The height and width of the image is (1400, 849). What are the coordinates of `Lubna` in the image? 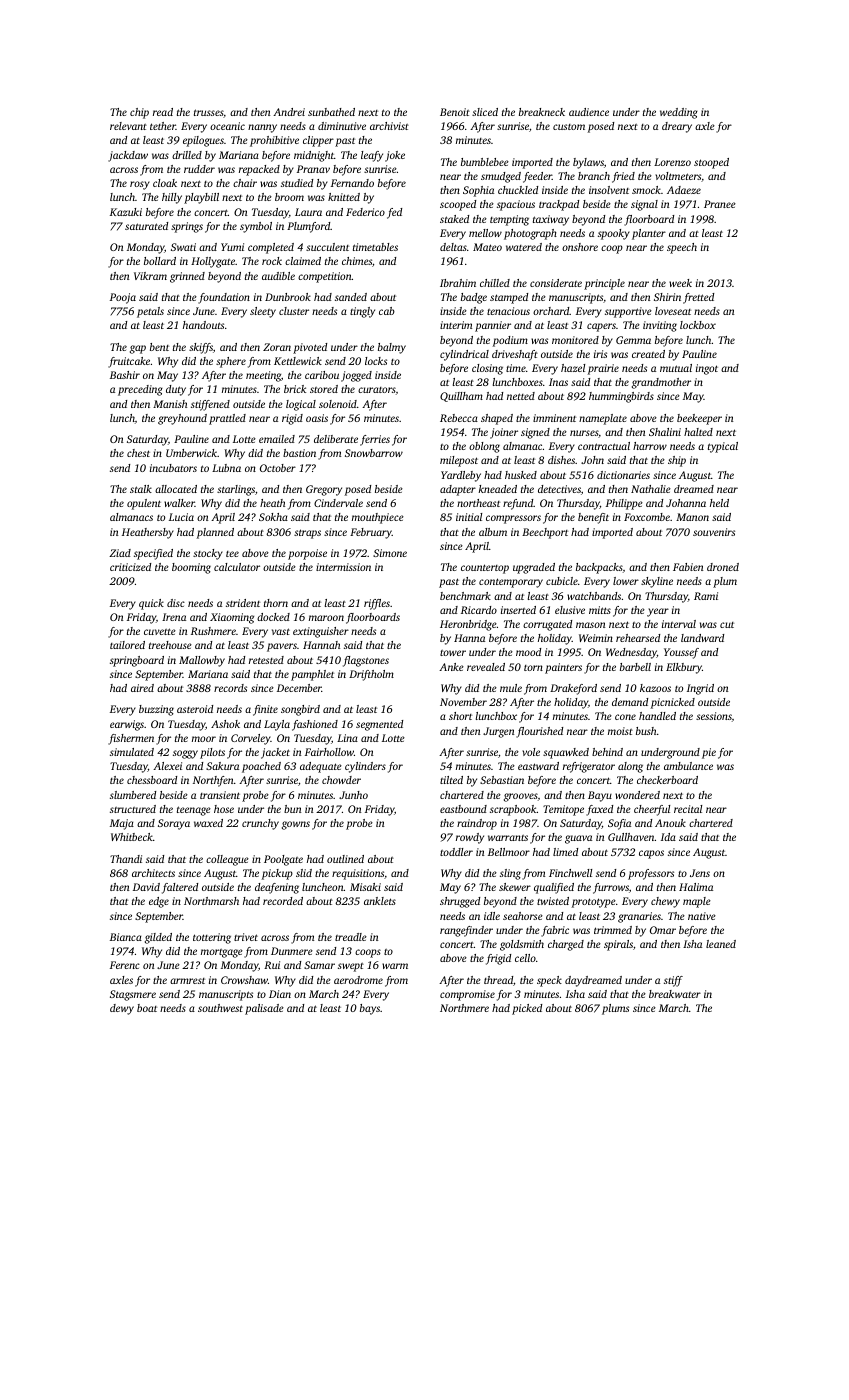 It's located at (226, 468).
